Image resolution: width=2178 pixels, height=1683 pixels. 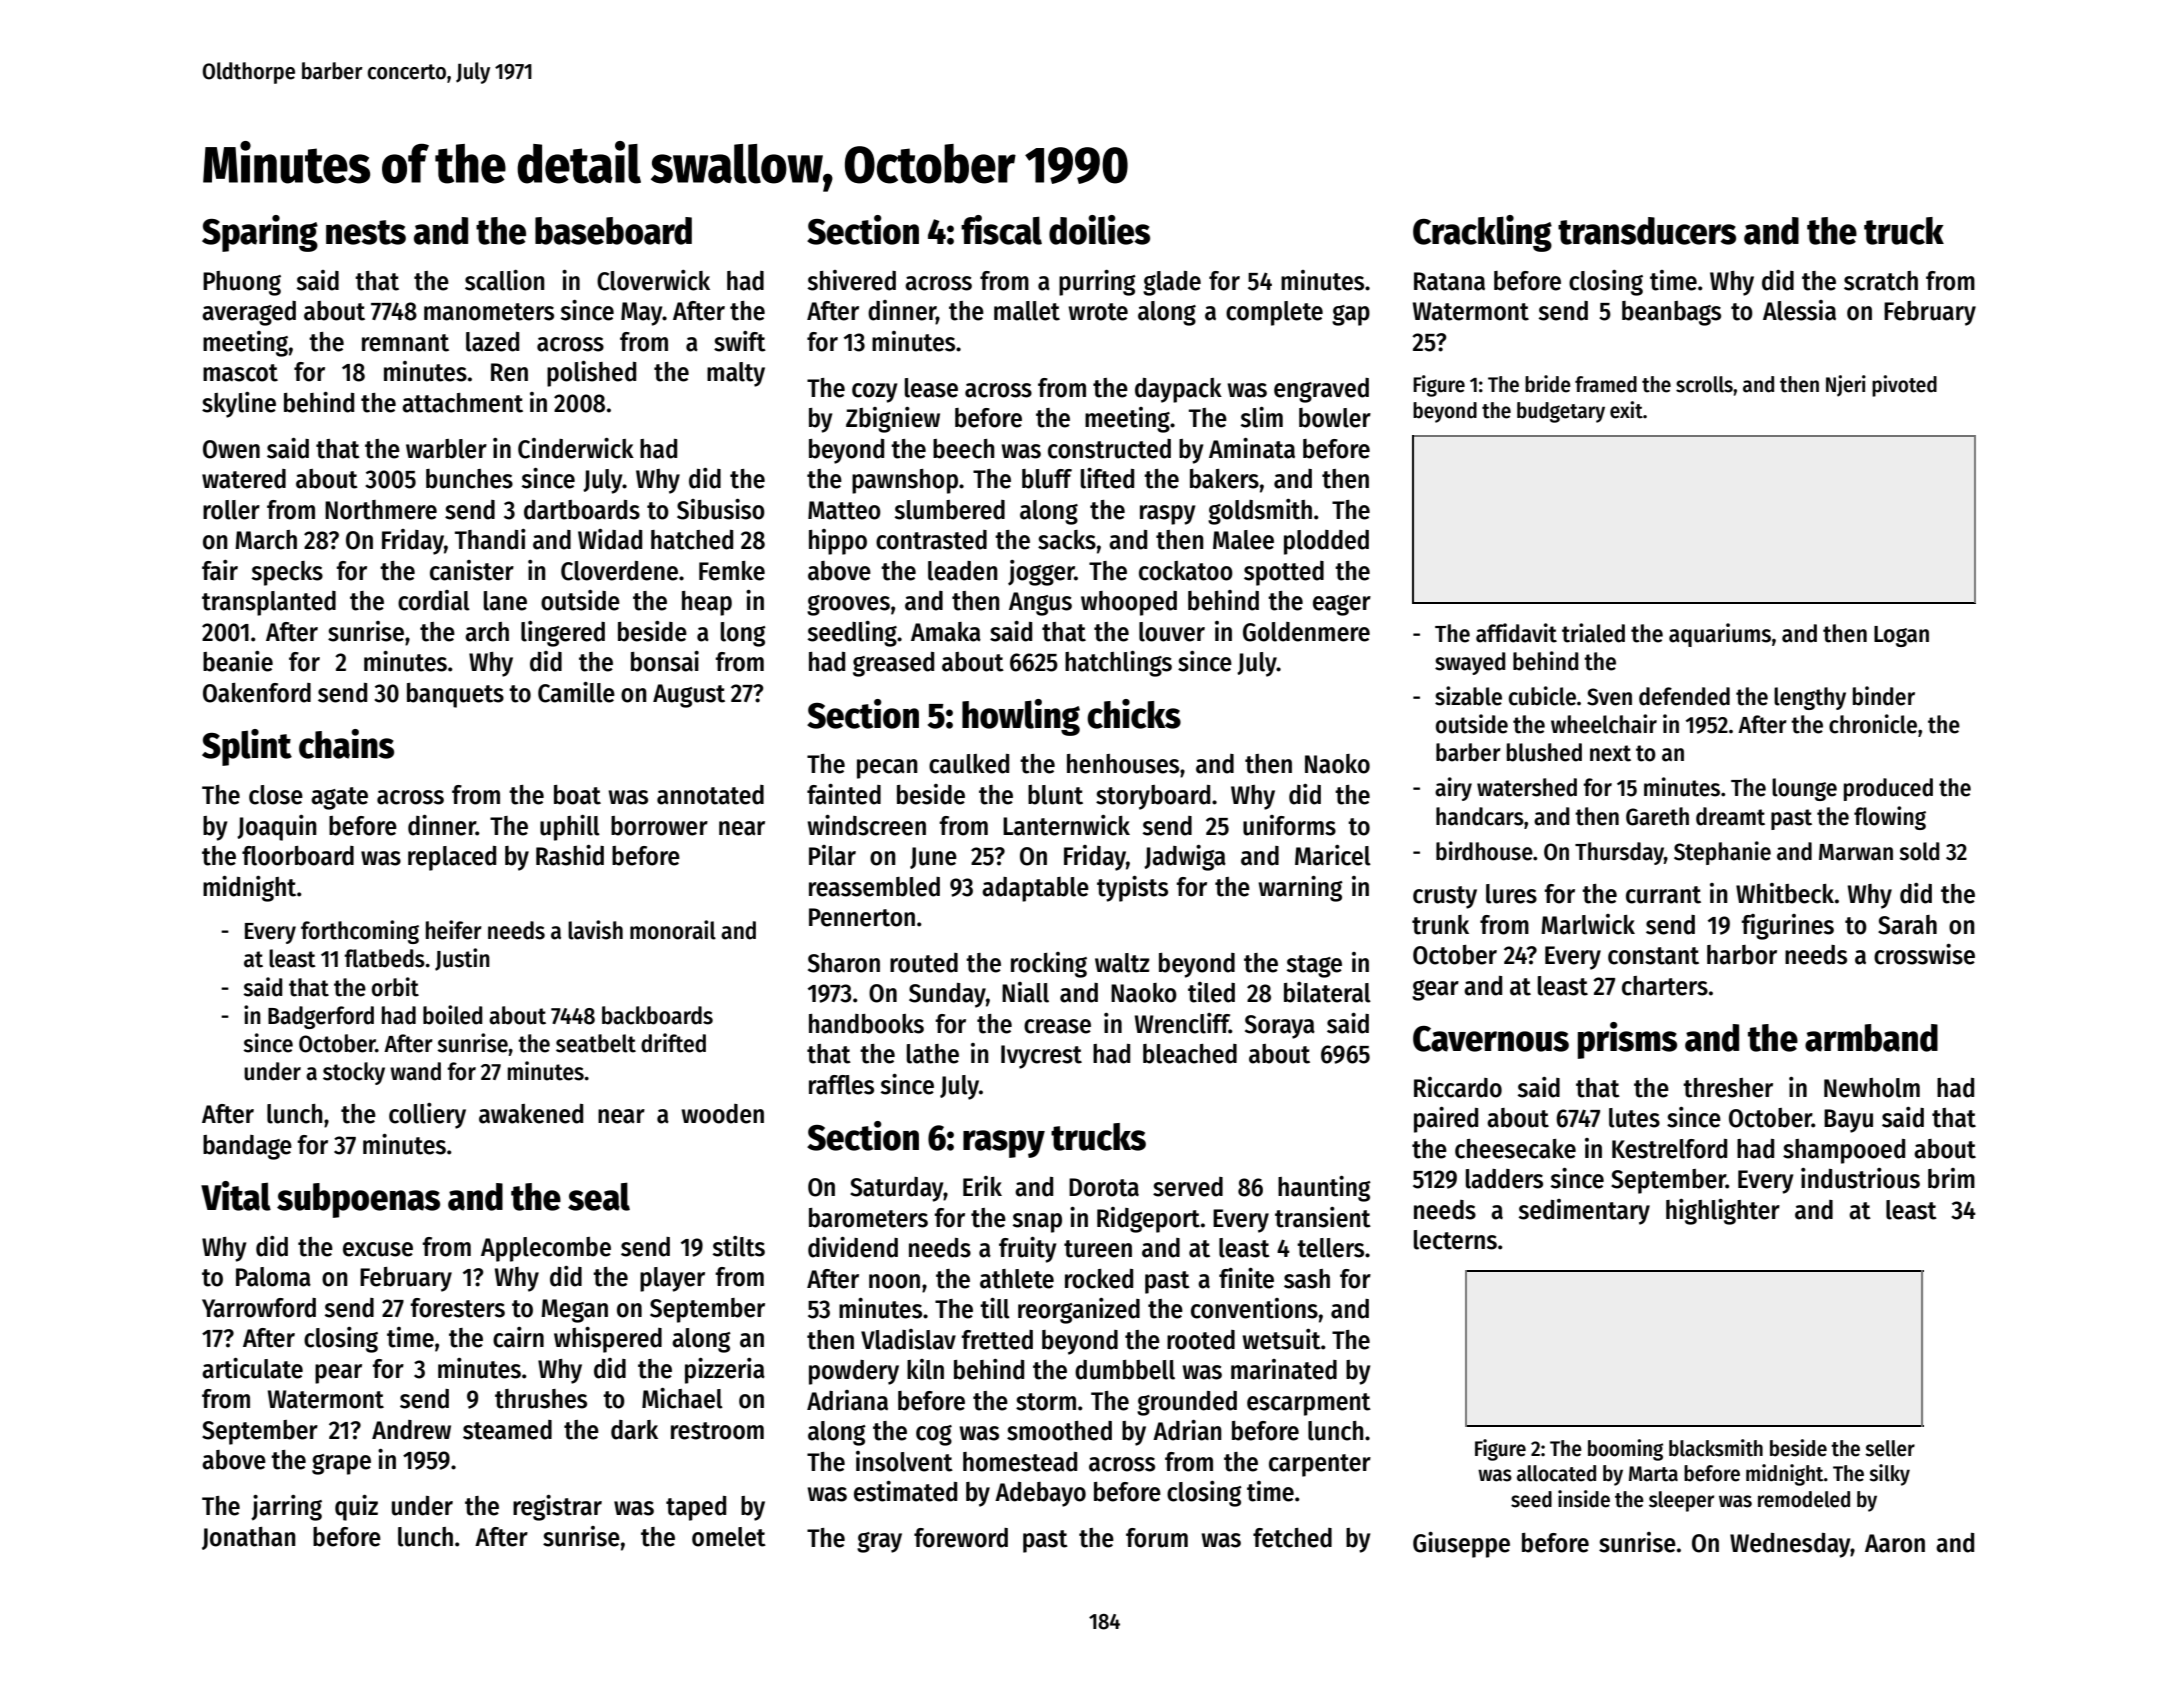 I want to click on jarring, so click(x=286, y=1508).
